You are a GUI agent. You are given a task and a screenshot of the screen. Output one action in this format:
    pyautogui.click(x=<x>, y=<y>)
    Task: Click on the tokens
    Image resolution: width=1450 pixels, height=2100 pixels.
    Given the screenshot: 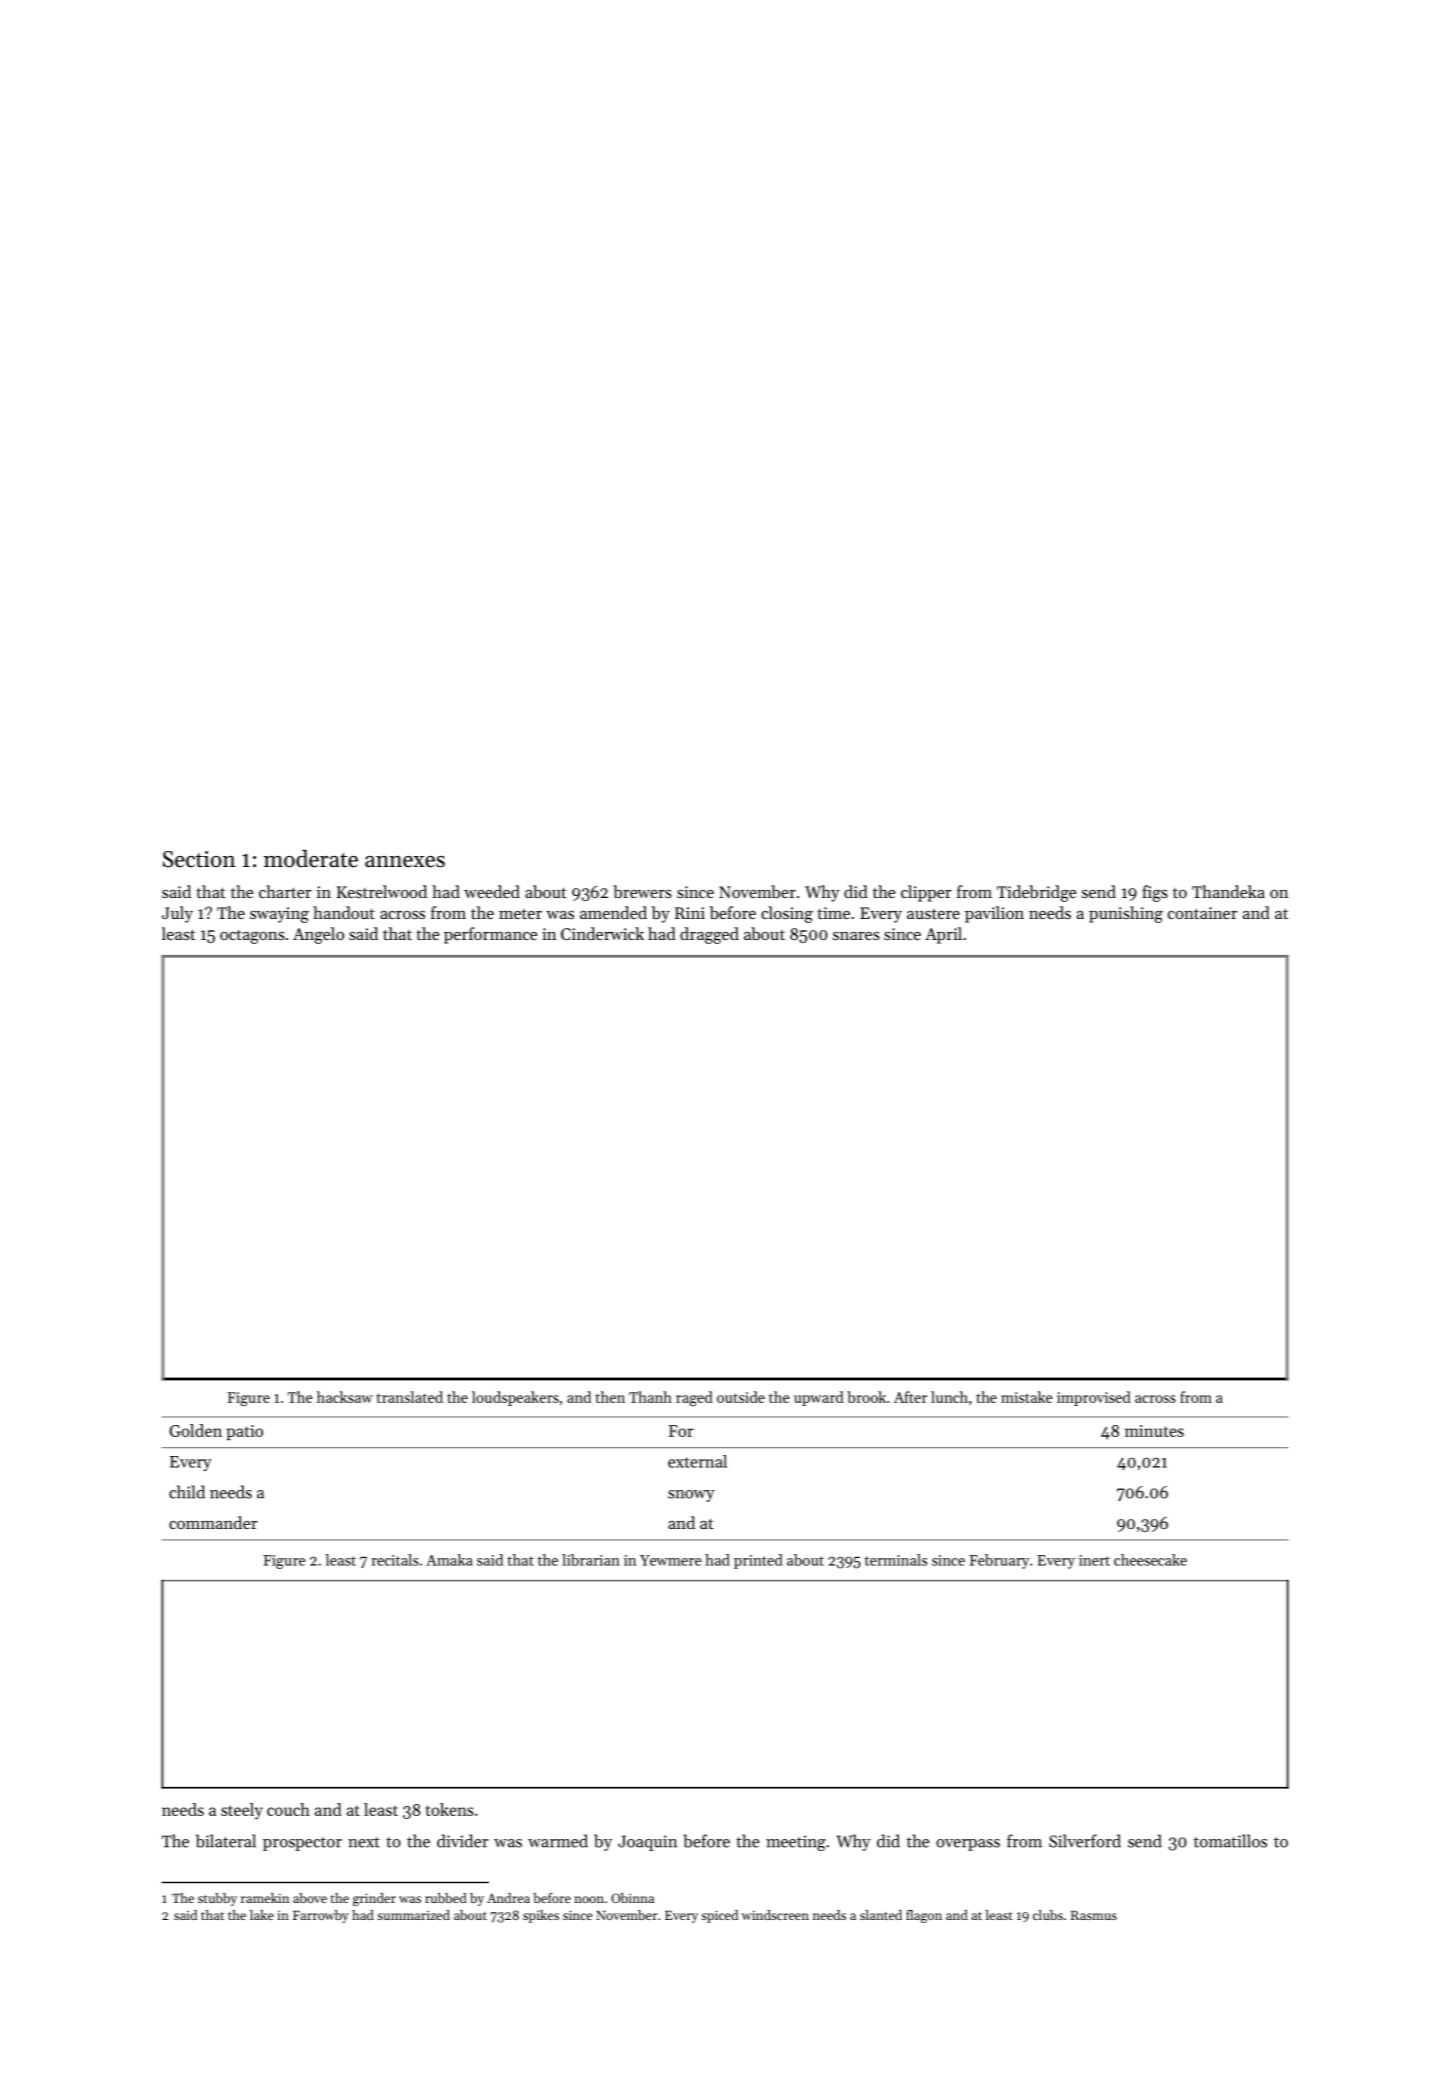 What is the action you would take?
    pyautogui.click(x=450, y=1809)
